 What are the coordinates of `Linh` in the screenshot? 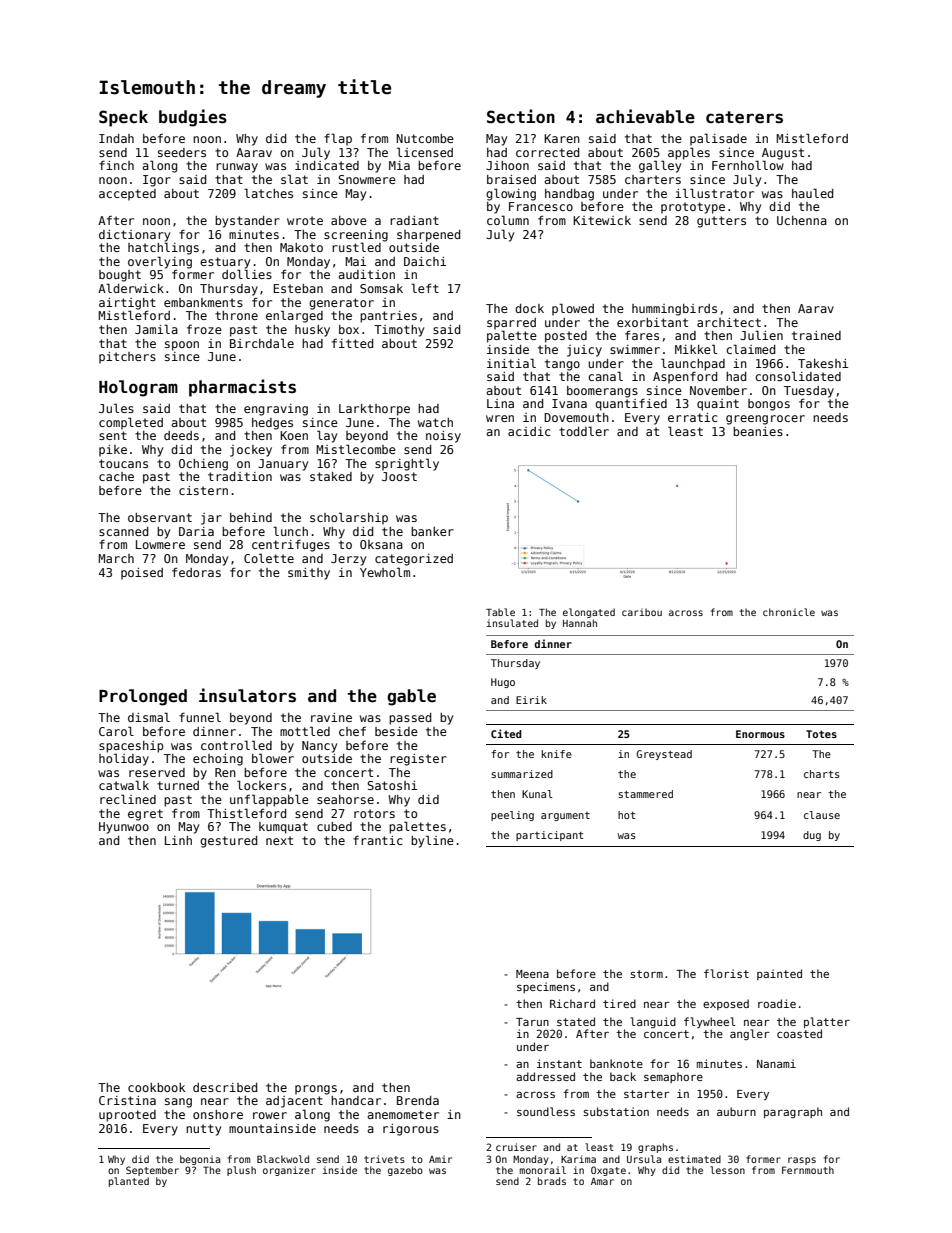 It's located at (178, 840).
